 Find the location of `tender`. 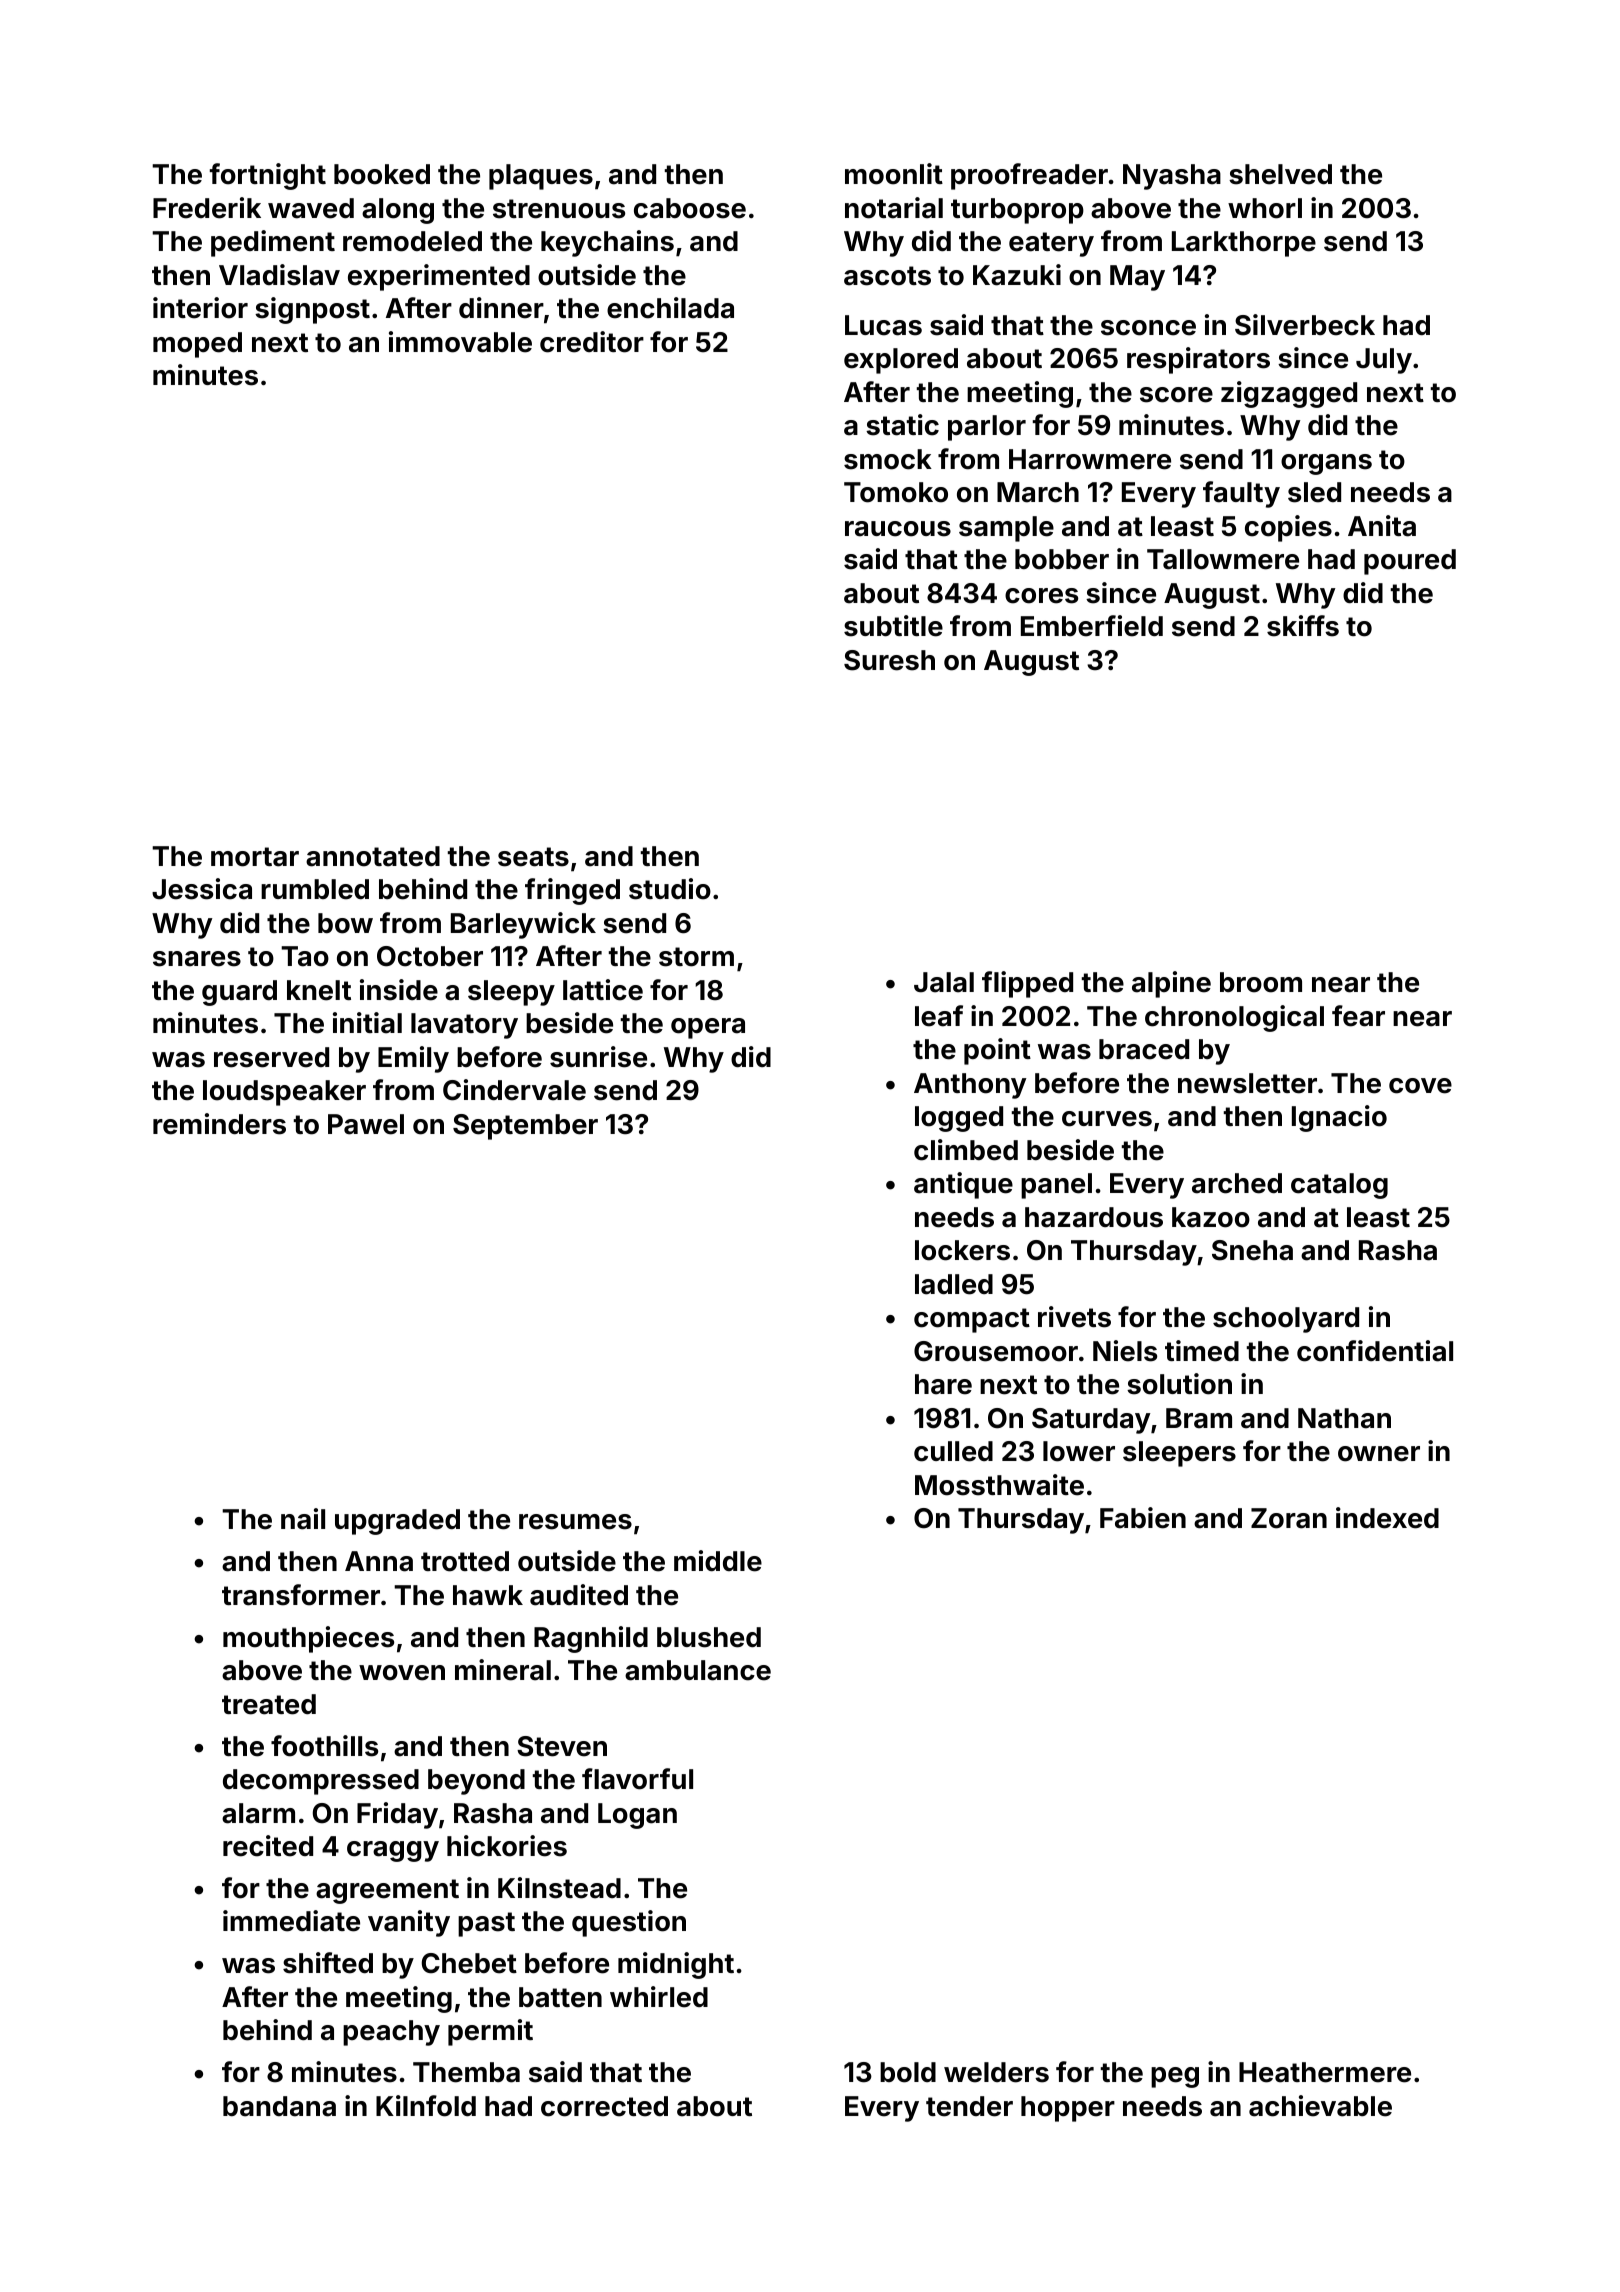

tender is located at coordinates (969, 2106).
